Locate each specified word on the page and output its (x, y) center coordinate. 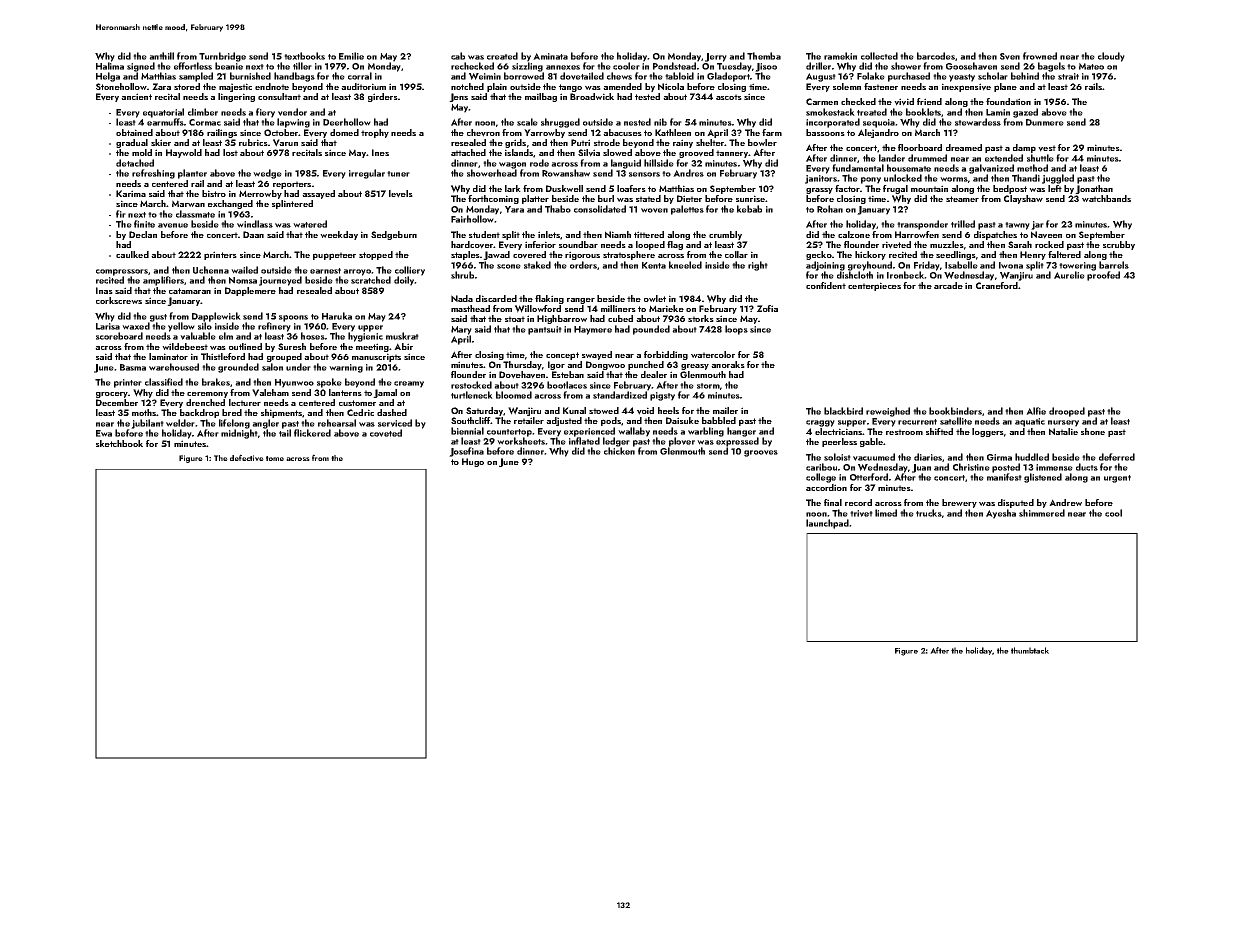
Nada (462, 298)
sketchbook (119, 443)
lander (892, 158)
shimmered (1042, 513)
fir (121, 214)
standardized (620, 395)
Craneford (997, 285)
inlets (549, 234)
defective (247, 457)
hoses (313, 336)
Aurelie (1069, 275)
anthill (161, 56)
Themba (764, 56)
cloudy (1111, 57)
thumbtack (1030, 650)
